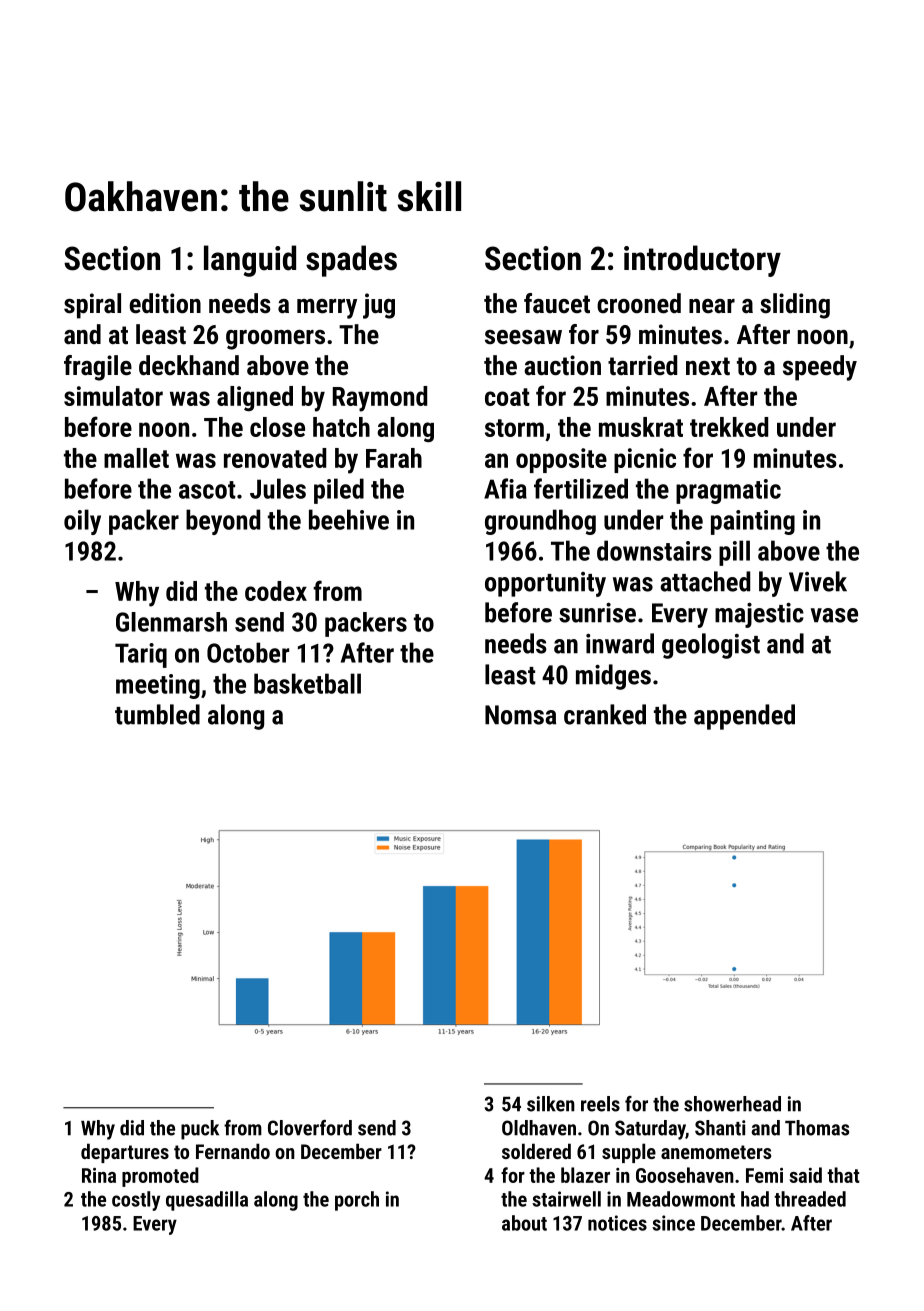 Image resolution: width=924 pixels, height=1311 pixels. I want to click on Nomsa, so click(520, 715).
